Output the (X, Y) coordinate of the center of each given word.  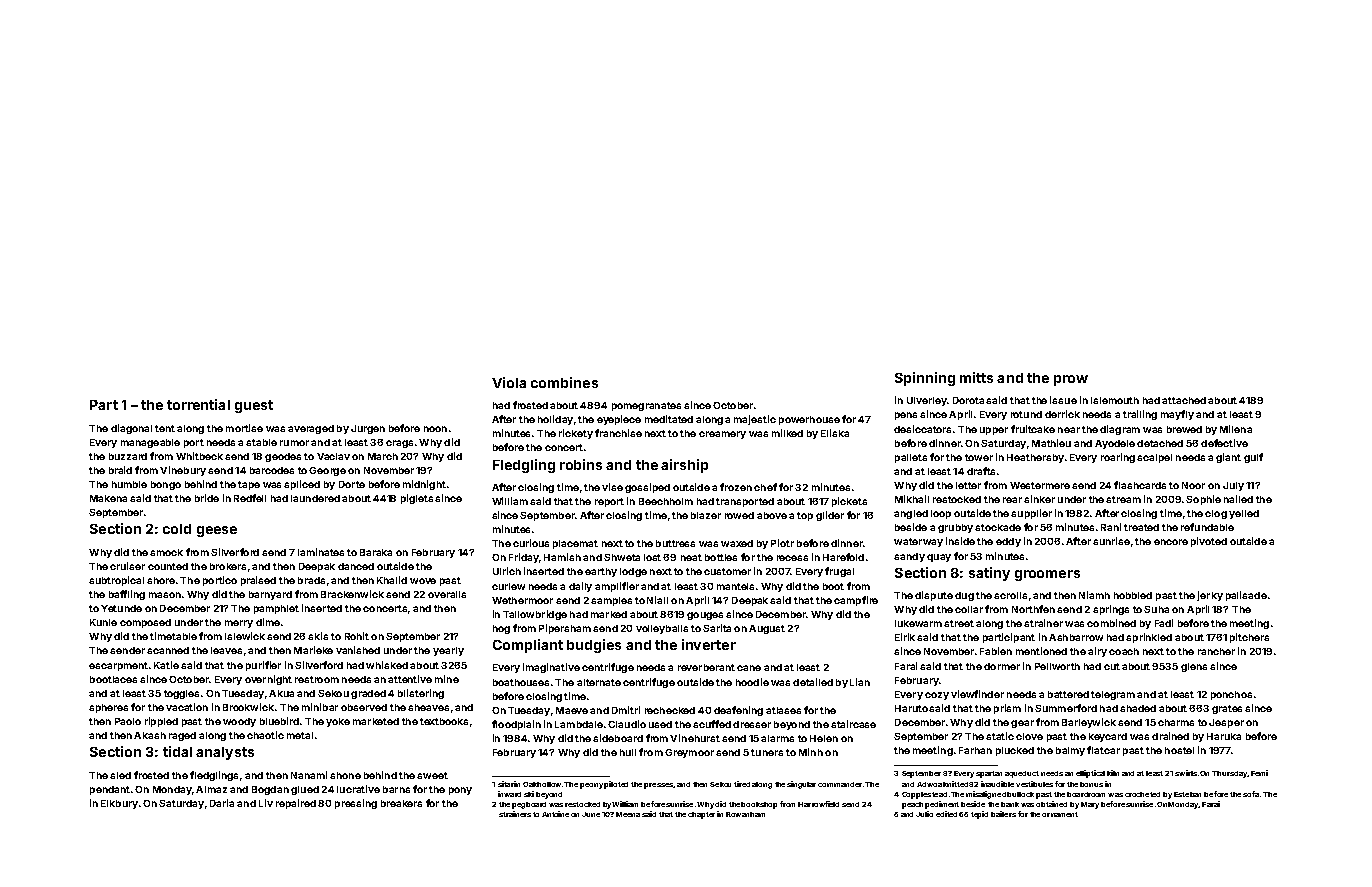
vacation (187, 707)
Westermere (1040, 485)
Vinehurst (695, 738)
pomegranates (646, 406)
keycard (1108, 737)
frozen (736, 487)
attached (1184, 400)
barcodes (272, 470)
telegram (1113, 695)
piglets (417, 499)
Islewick (245, 636)
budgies (594, 646)
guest (254, 406)
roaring (1118, 458)
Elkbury (119, 804)
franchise (618, 433)
